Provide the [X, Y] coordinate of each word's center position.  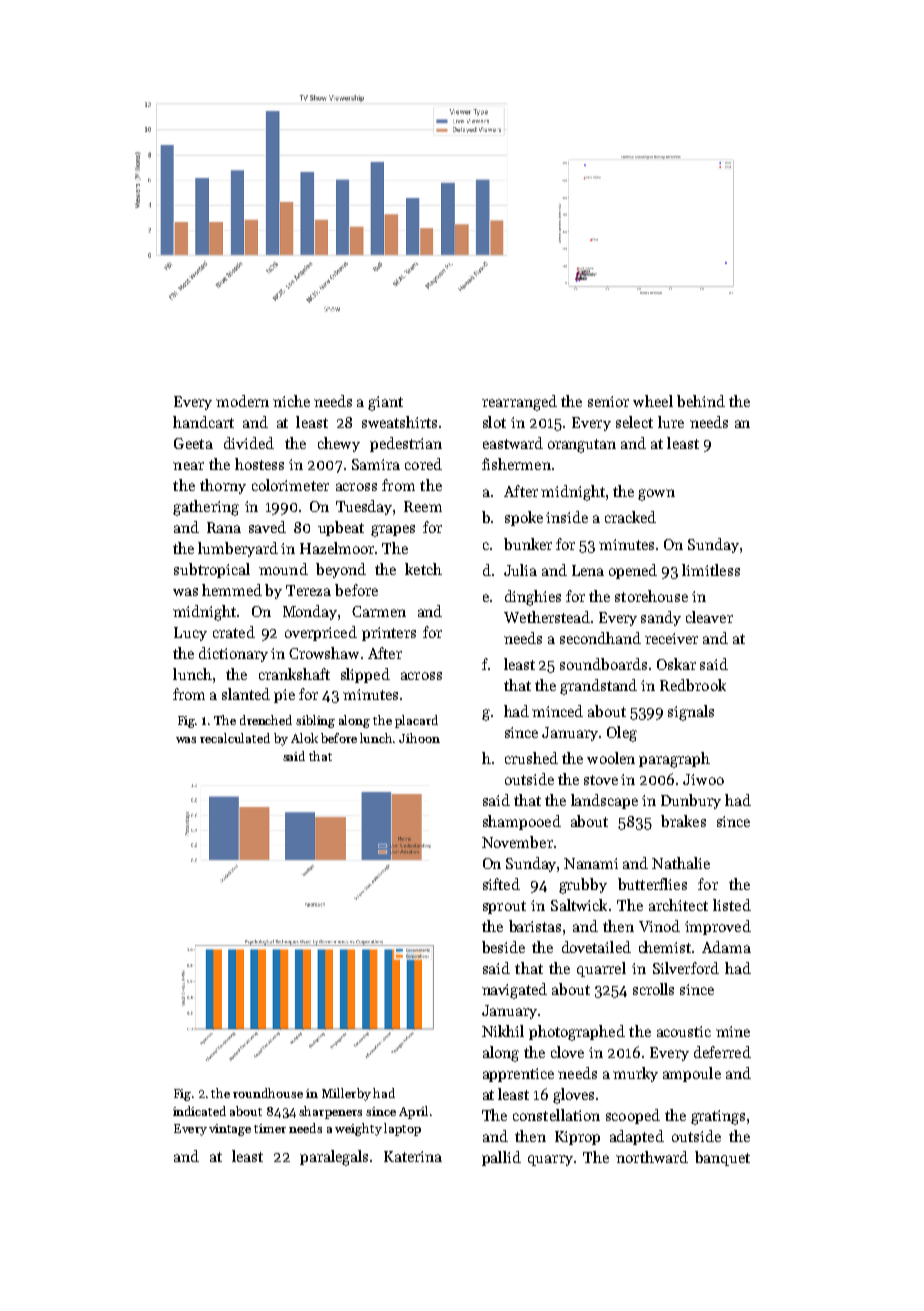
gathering [206, 508]
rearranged [519, 403]
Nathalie [681, 863]
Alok [304, 738]
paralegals [334, 1158]
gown [656, 495]
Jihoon [419, 738]
